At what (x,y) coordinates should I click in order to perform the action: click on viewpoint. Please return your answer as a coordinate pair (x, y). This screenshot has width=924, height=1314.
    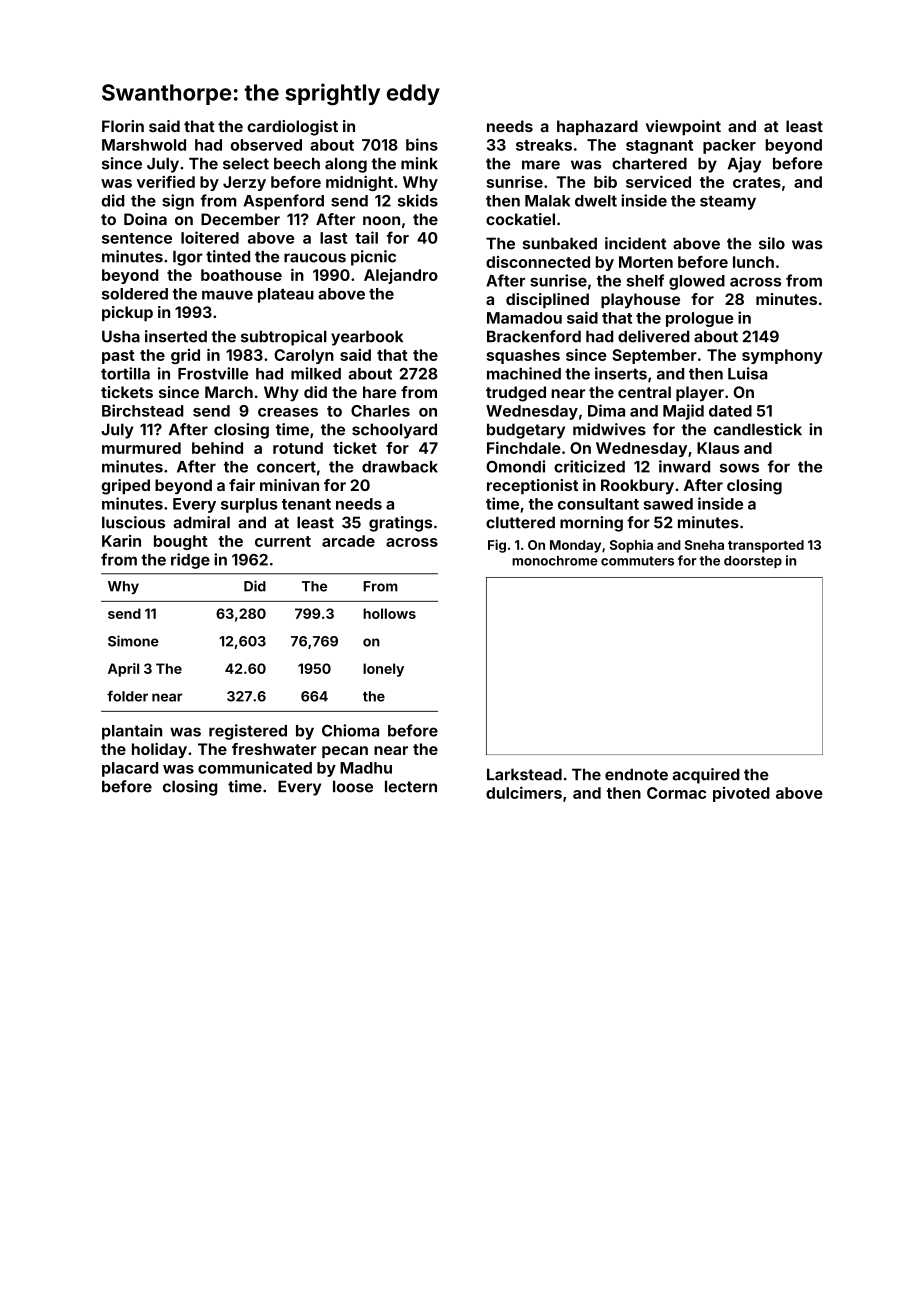
    Looking at the image, I should click on (683, 128).
